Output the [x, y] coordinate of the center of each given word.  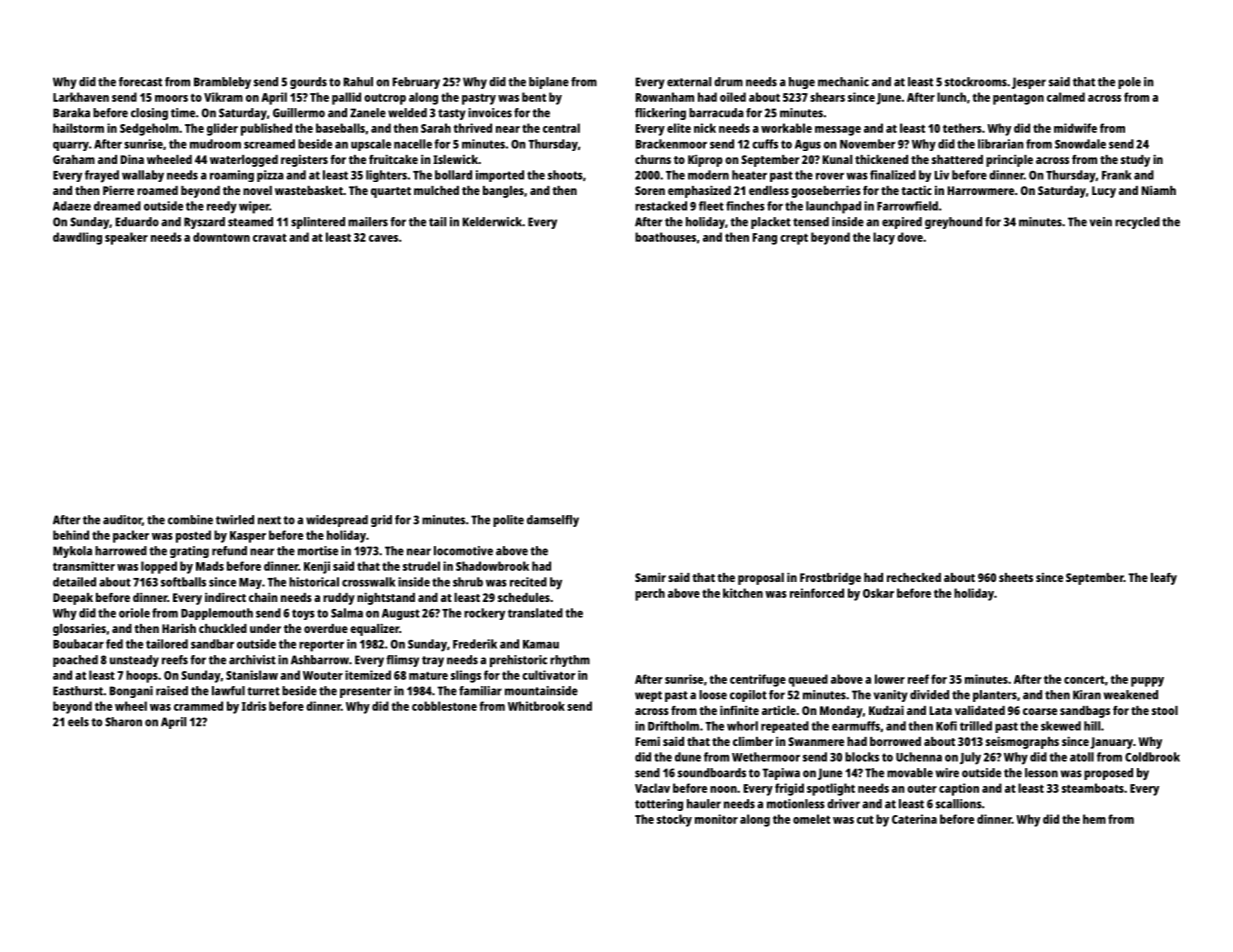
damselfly [553, 521]
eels [78, 722]
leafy [1164, 579]
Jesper [1029, 83]
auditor [122, 520]
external [689, 82]
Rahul [358, 82]
